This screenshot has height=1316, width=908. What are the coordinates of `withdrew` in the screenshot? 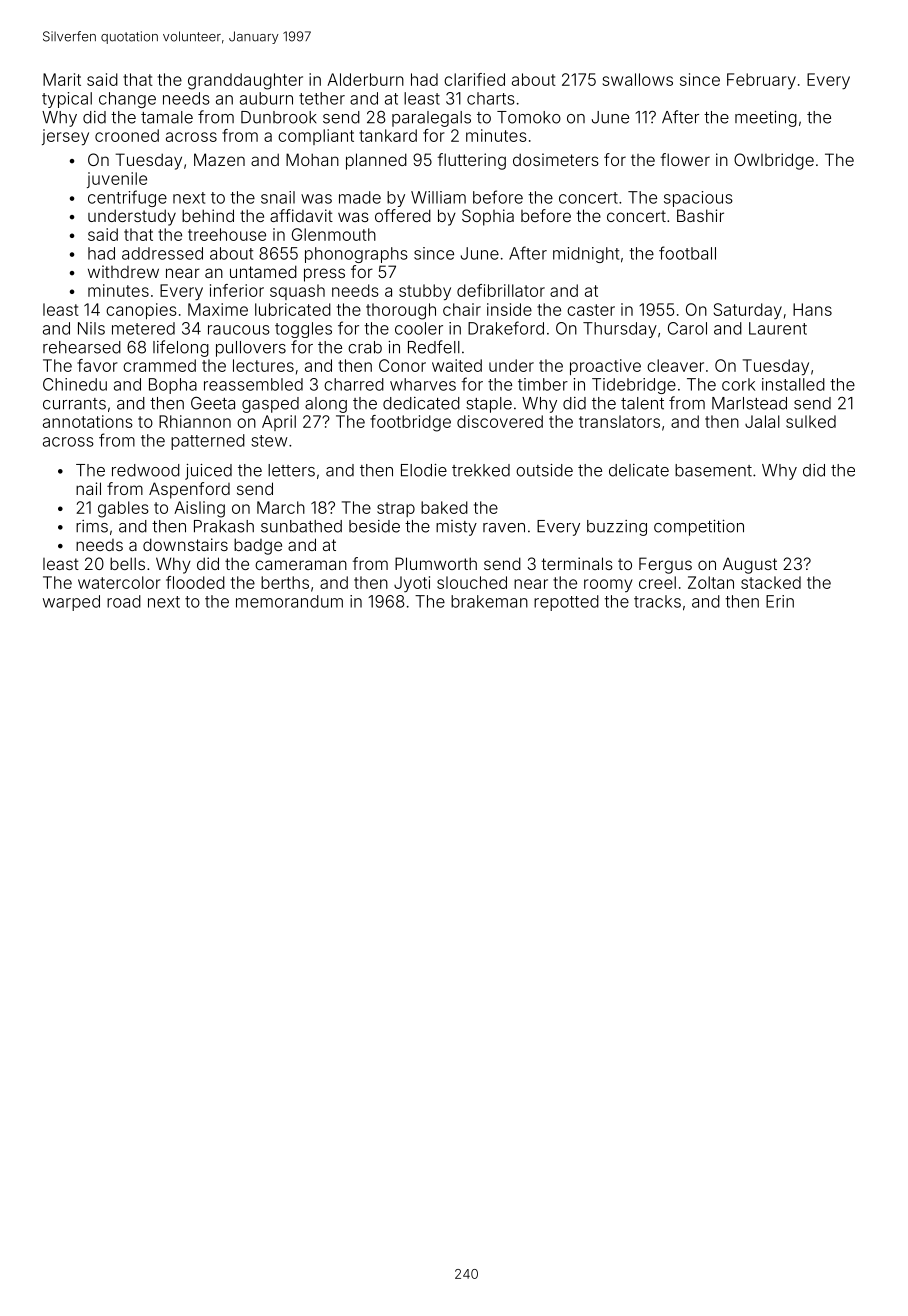 It's located at (123, 271).
